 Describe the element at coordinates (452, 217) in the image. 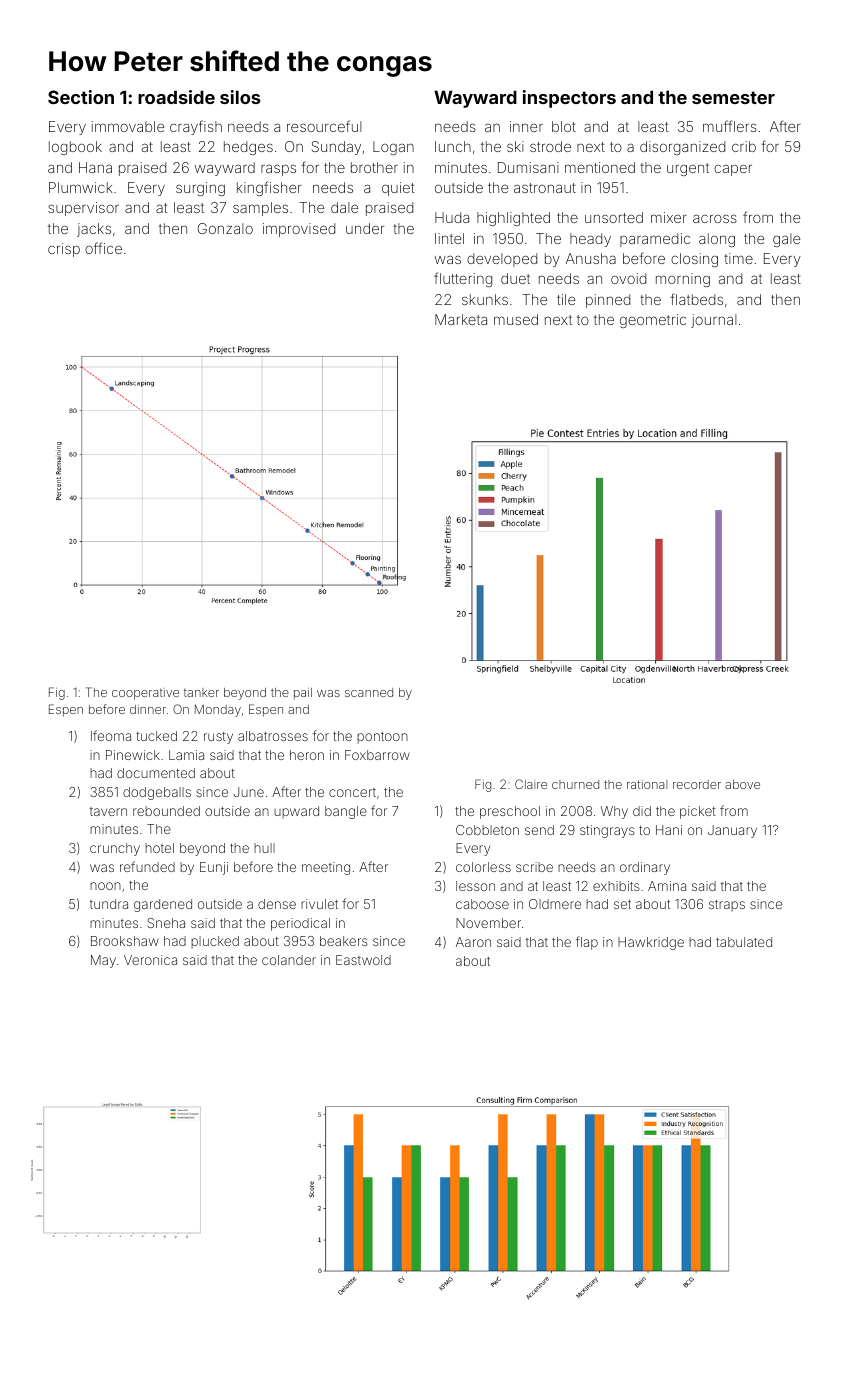

I see `Huda` at that location.
